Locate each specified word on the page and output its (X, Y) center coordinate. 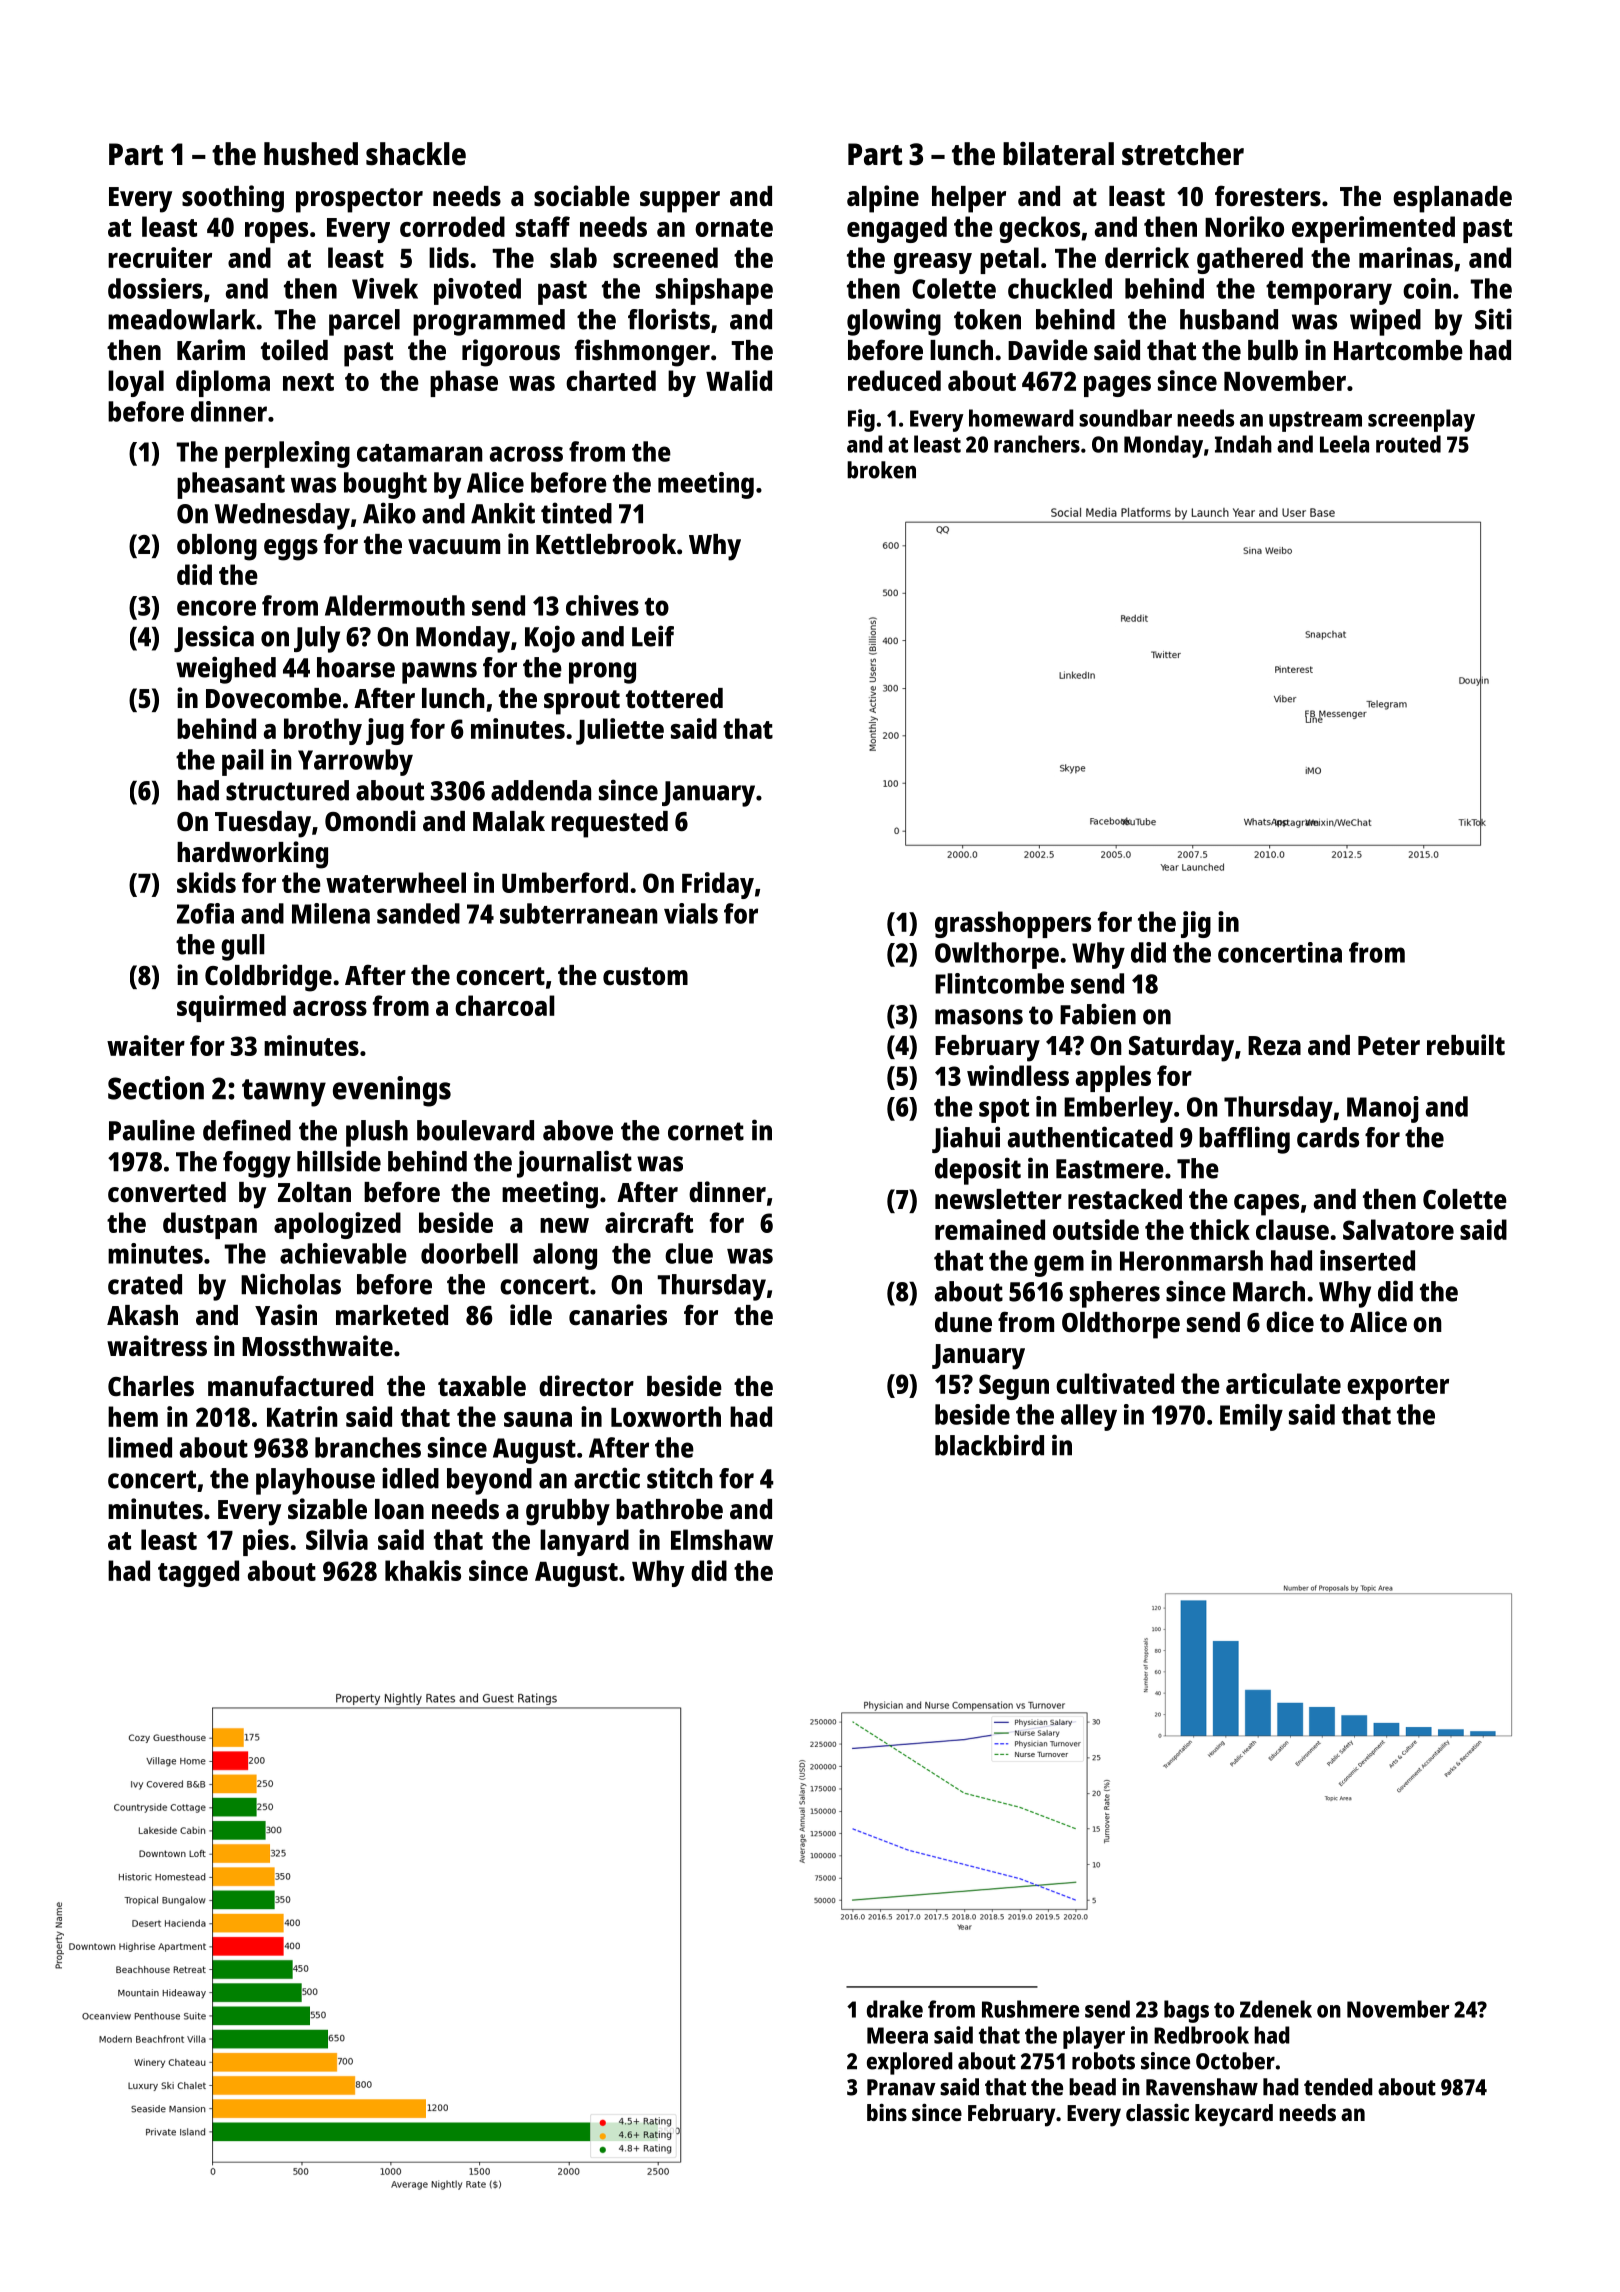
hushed (311, 154)
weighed (226, 670)
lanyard (584, 1542)
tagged (198, 1573)
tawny (284, 1093)
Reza (1274, 1045)
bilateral (1058, 154)
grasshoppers (1013, 924)
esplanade (1452, 199)
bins (887, 2112)
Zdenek (1276, 2009)
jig (1196, 924)
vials (691, 913)
